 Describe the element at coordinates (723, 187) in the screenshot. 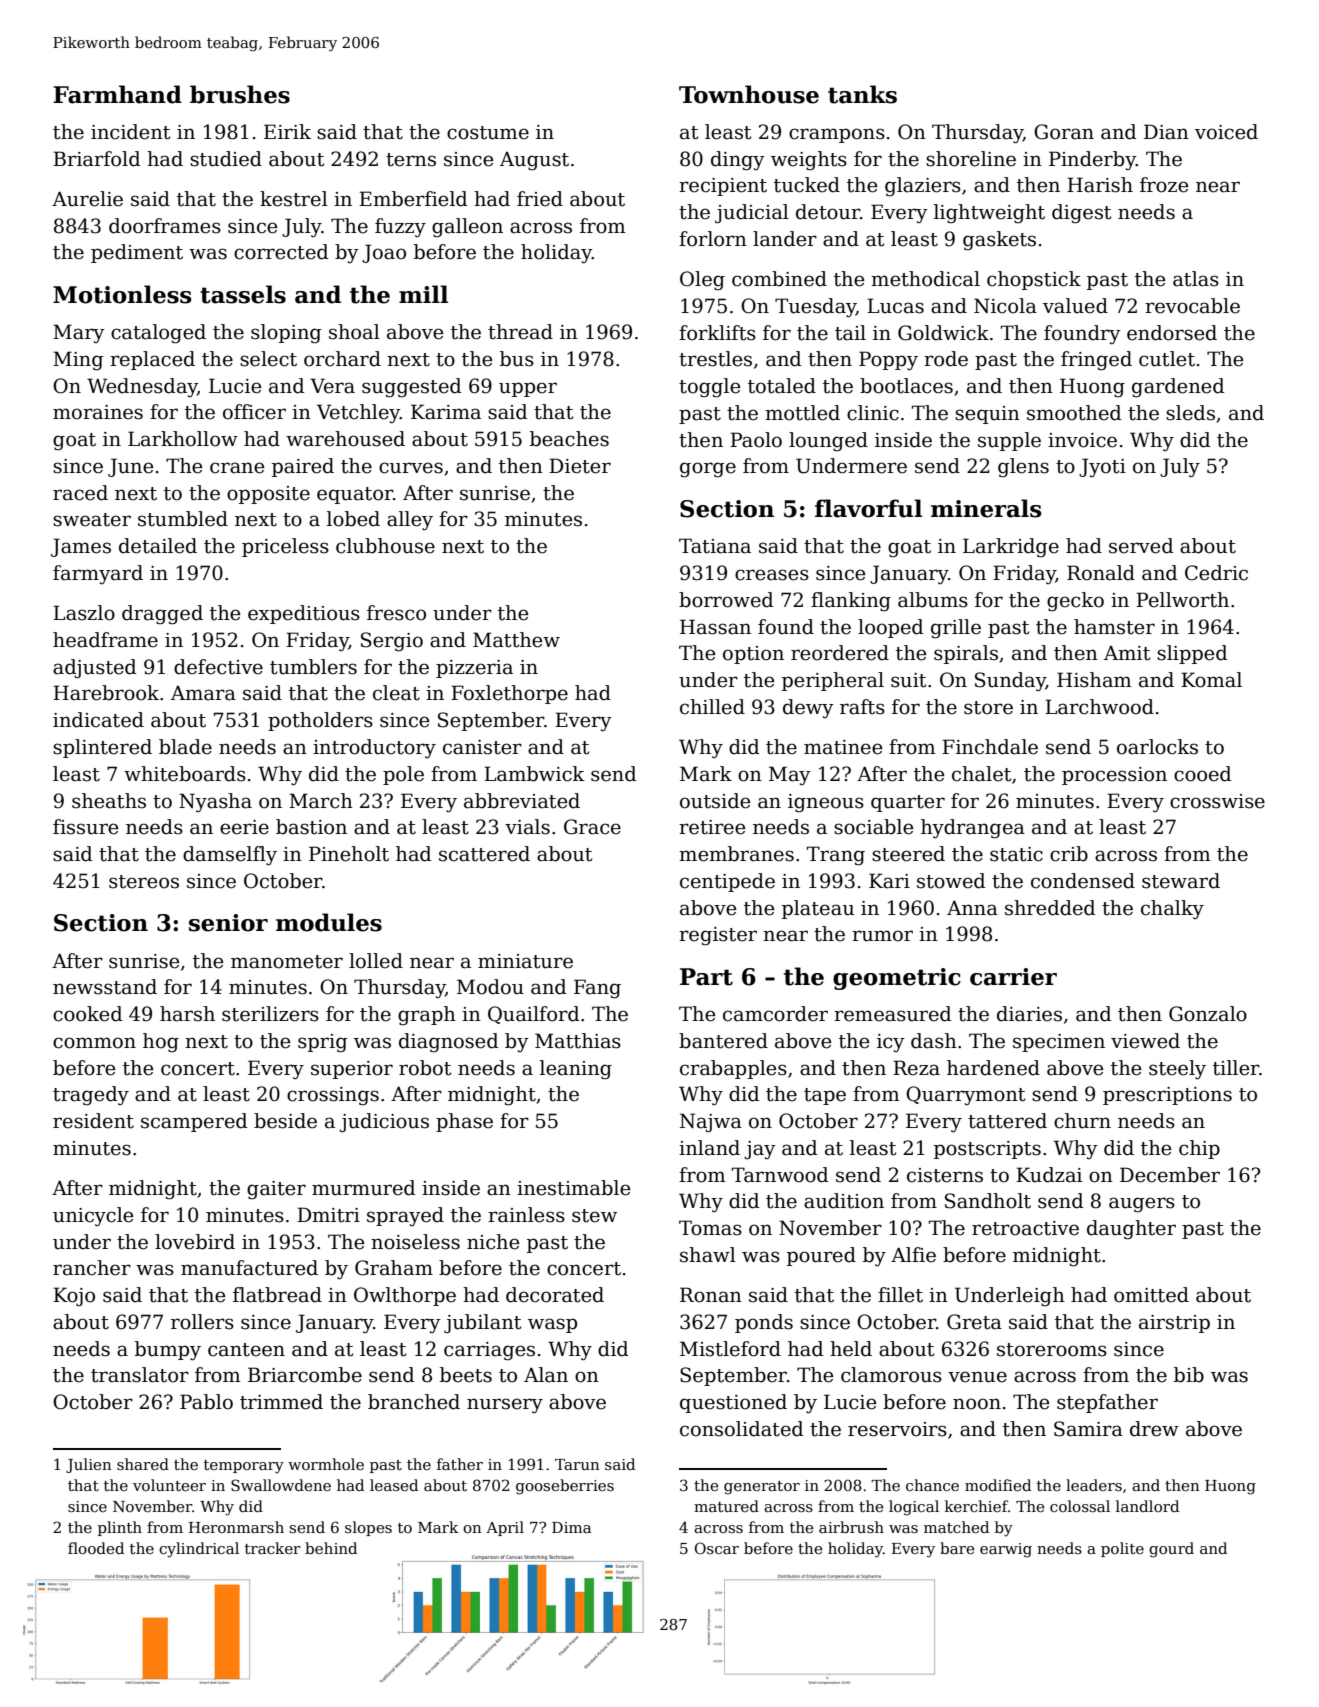

I see `recipient` at that location.
